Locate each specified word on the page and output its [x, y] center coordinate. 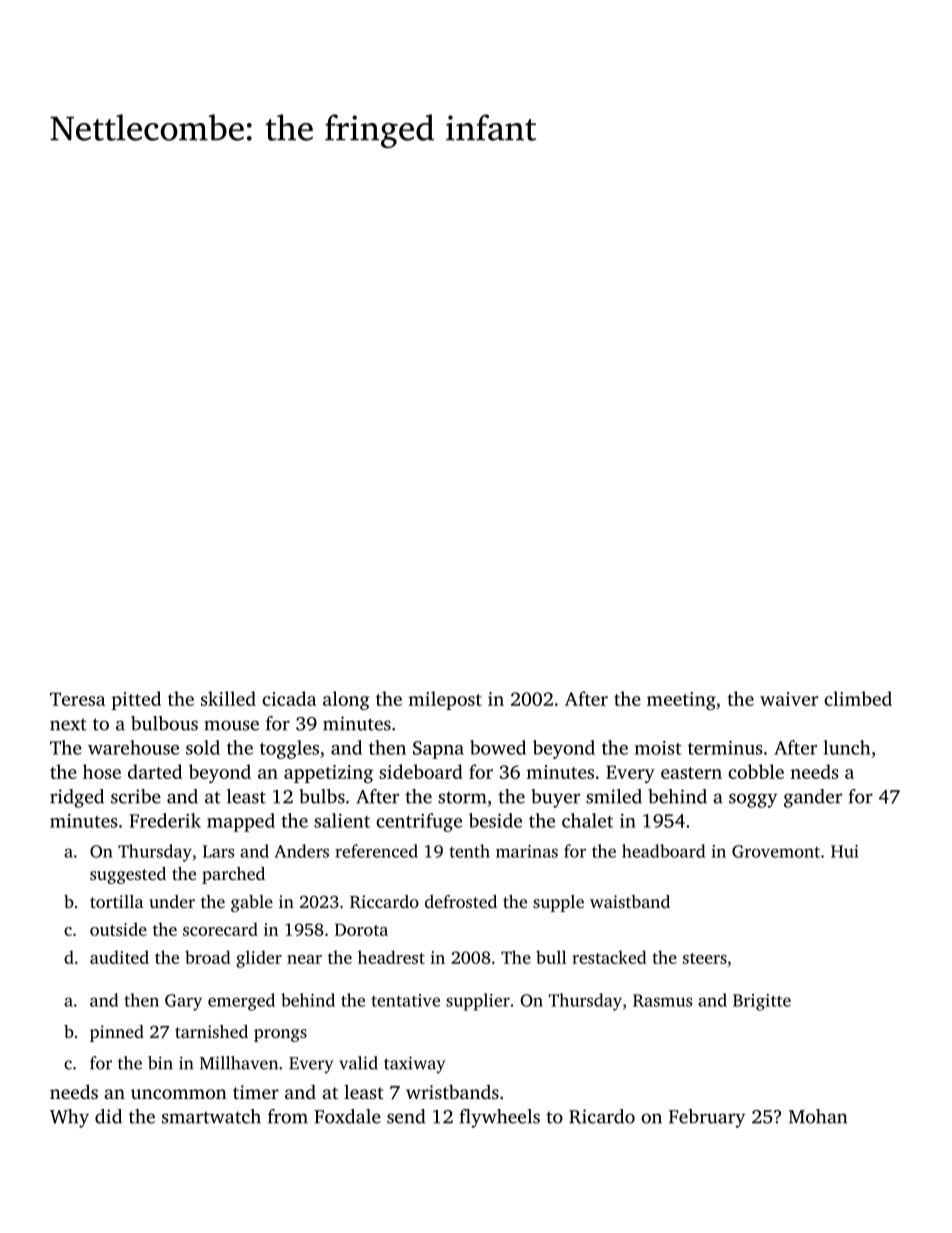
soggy [753, 800]
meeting [681, 701]
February [707, 1118]
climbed [858, 698]
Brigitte [762, 1002]
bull [551, 957]
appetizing [328, 774]
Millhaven [239, 1063]
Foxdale [347, 1116]
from [288, 1116]
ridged [77, 798]
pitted [136, 700]
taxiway [414, 1064]
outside [118, 929]
